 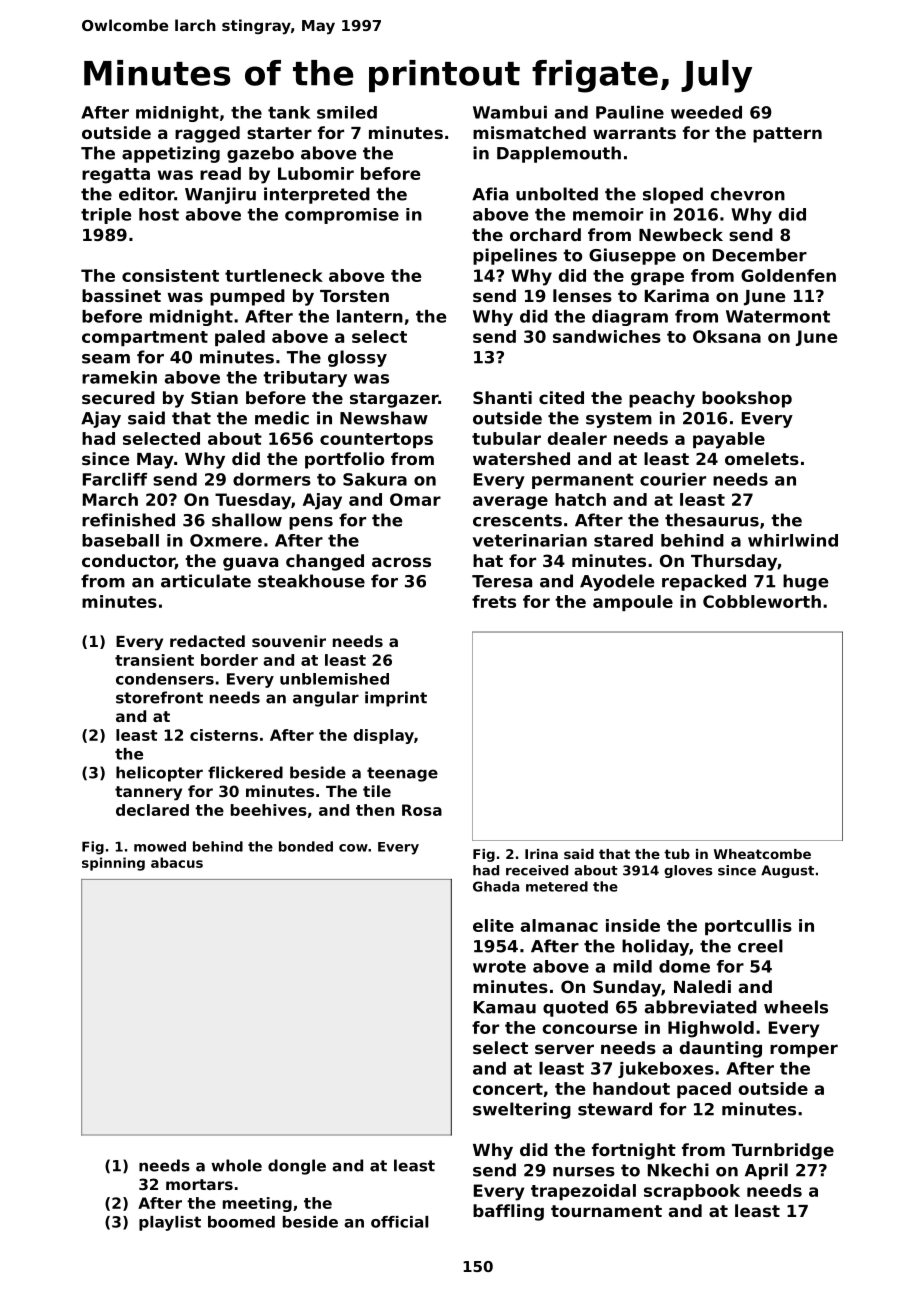 What do you see at coordinates (541, 854) in the document?
I see `Irina` at bounding box center [541, 854].
